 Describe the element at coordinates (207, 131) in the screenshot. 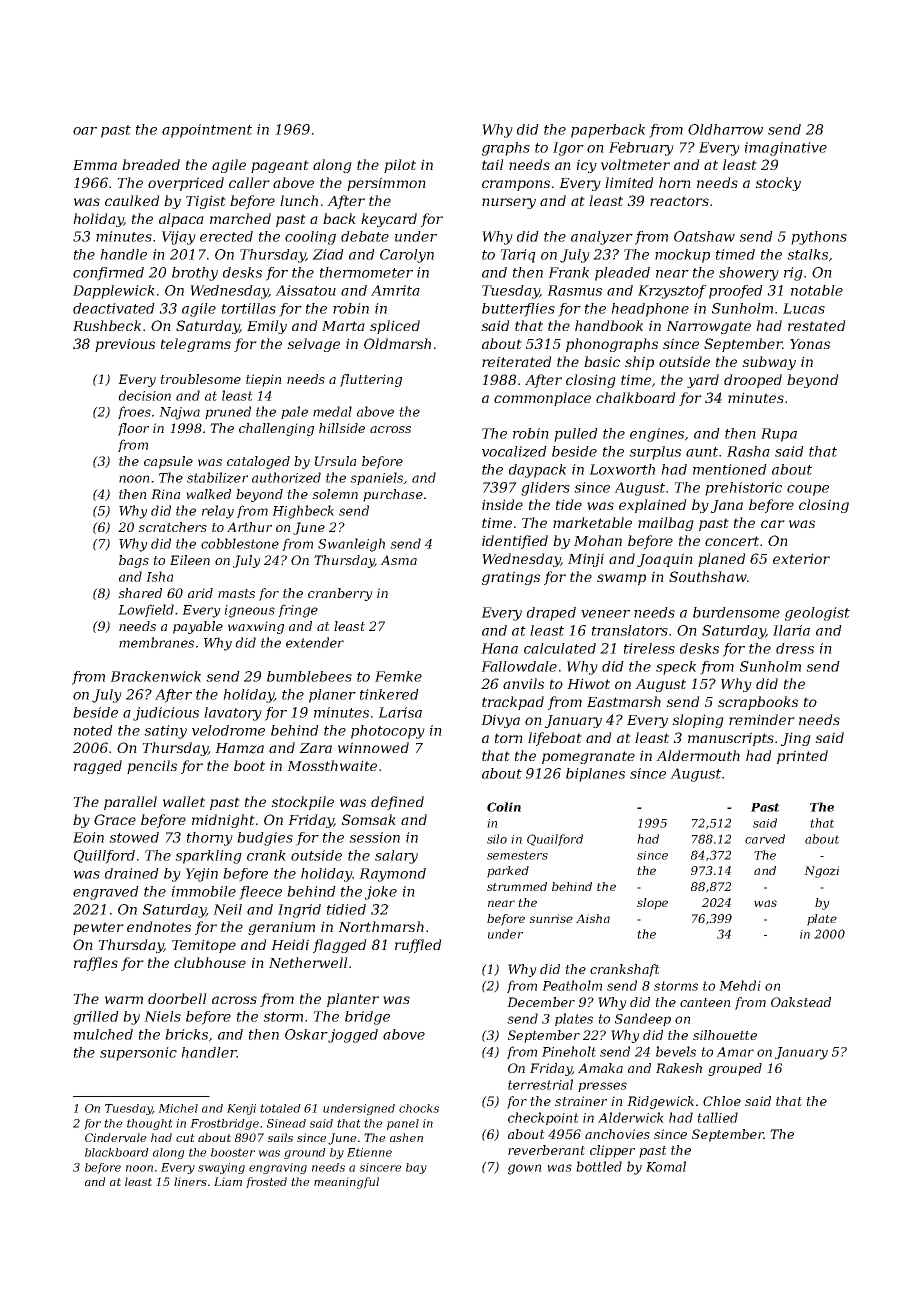

I see `appointment` at that location.
